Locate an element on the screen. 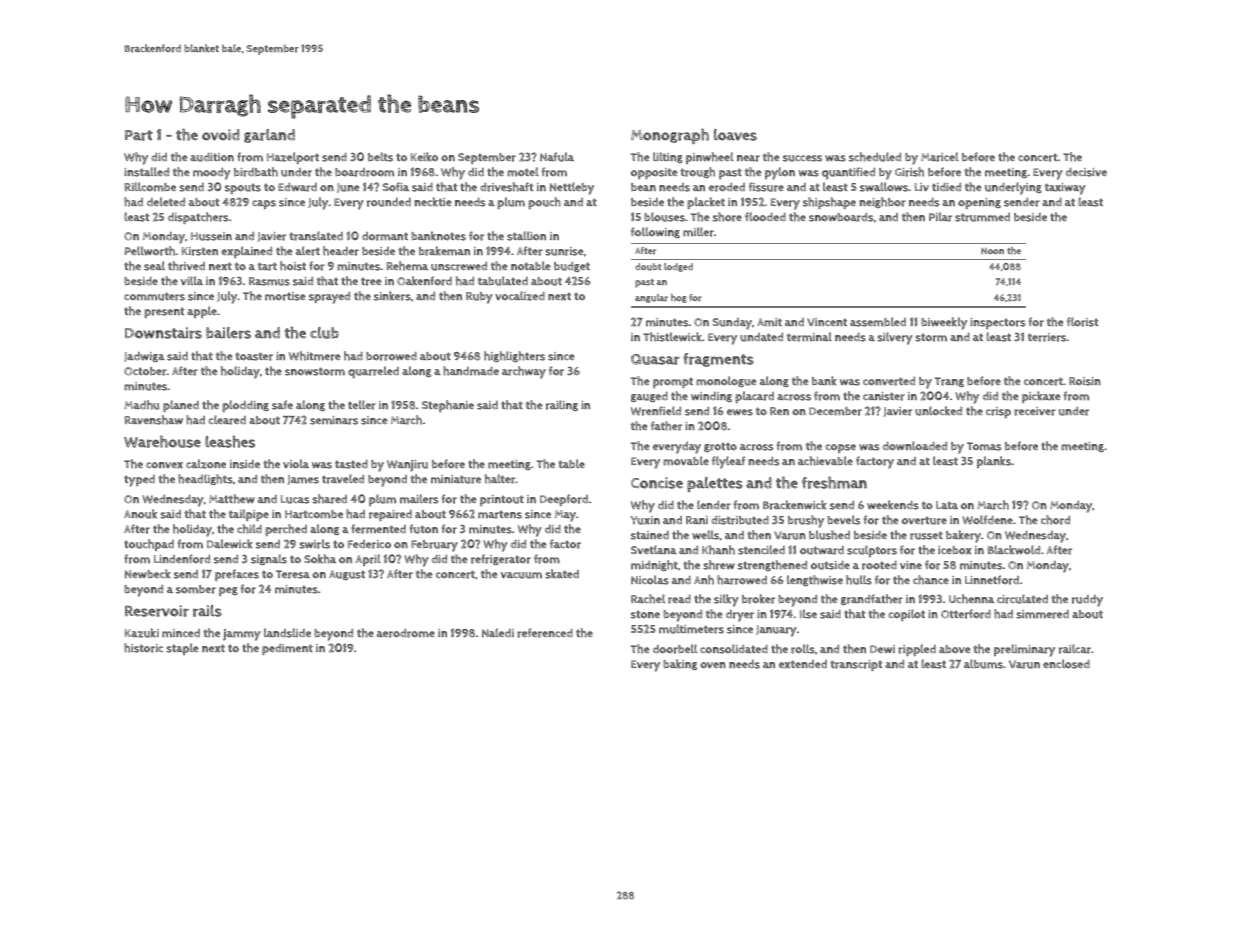 This screenshot has width=1233, height=952. grotto is located at coordinates (720, 447).
